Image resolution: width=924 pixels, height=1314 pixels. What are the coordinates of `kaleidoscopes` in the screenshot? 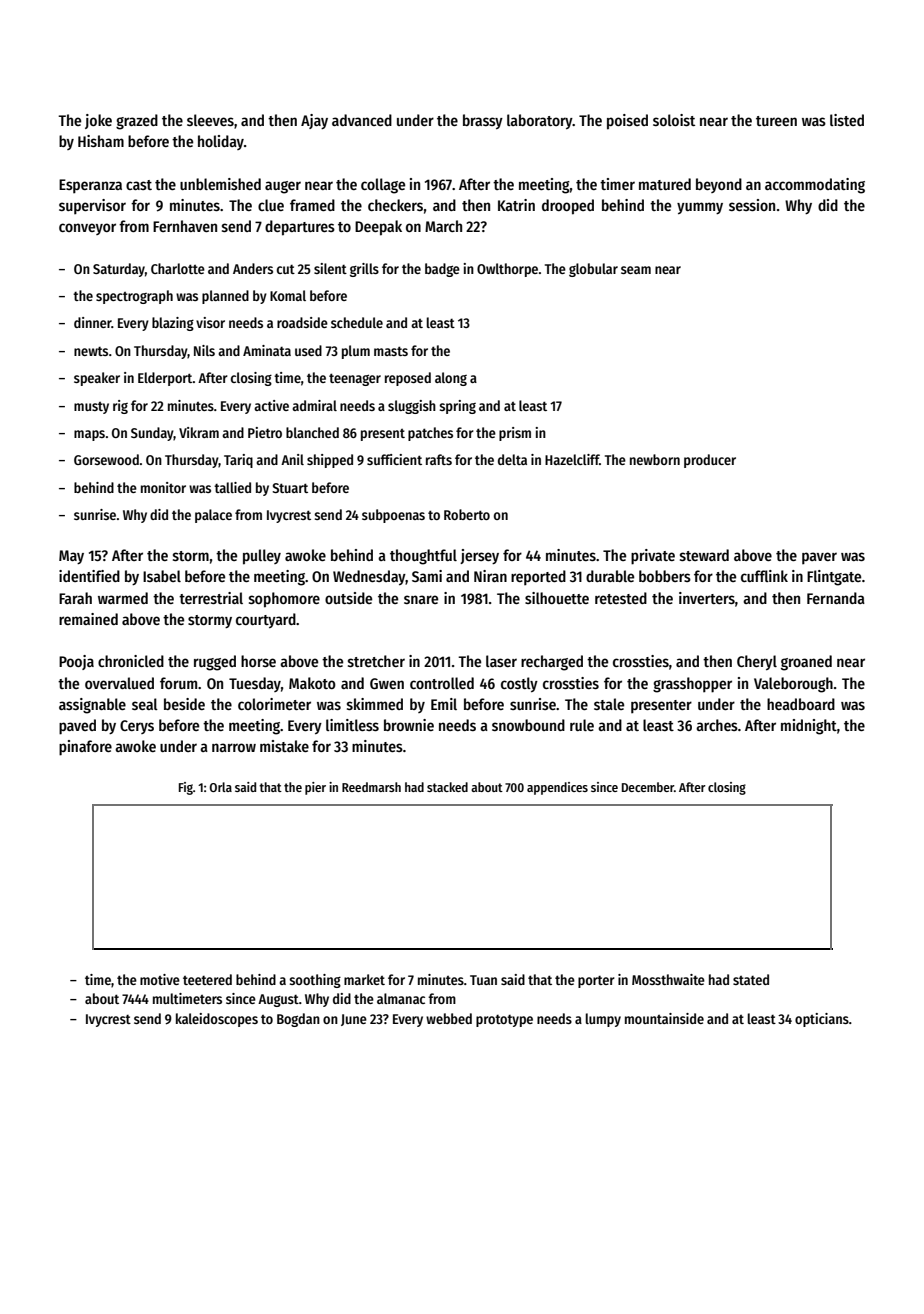 It's located at (217, 1020).
